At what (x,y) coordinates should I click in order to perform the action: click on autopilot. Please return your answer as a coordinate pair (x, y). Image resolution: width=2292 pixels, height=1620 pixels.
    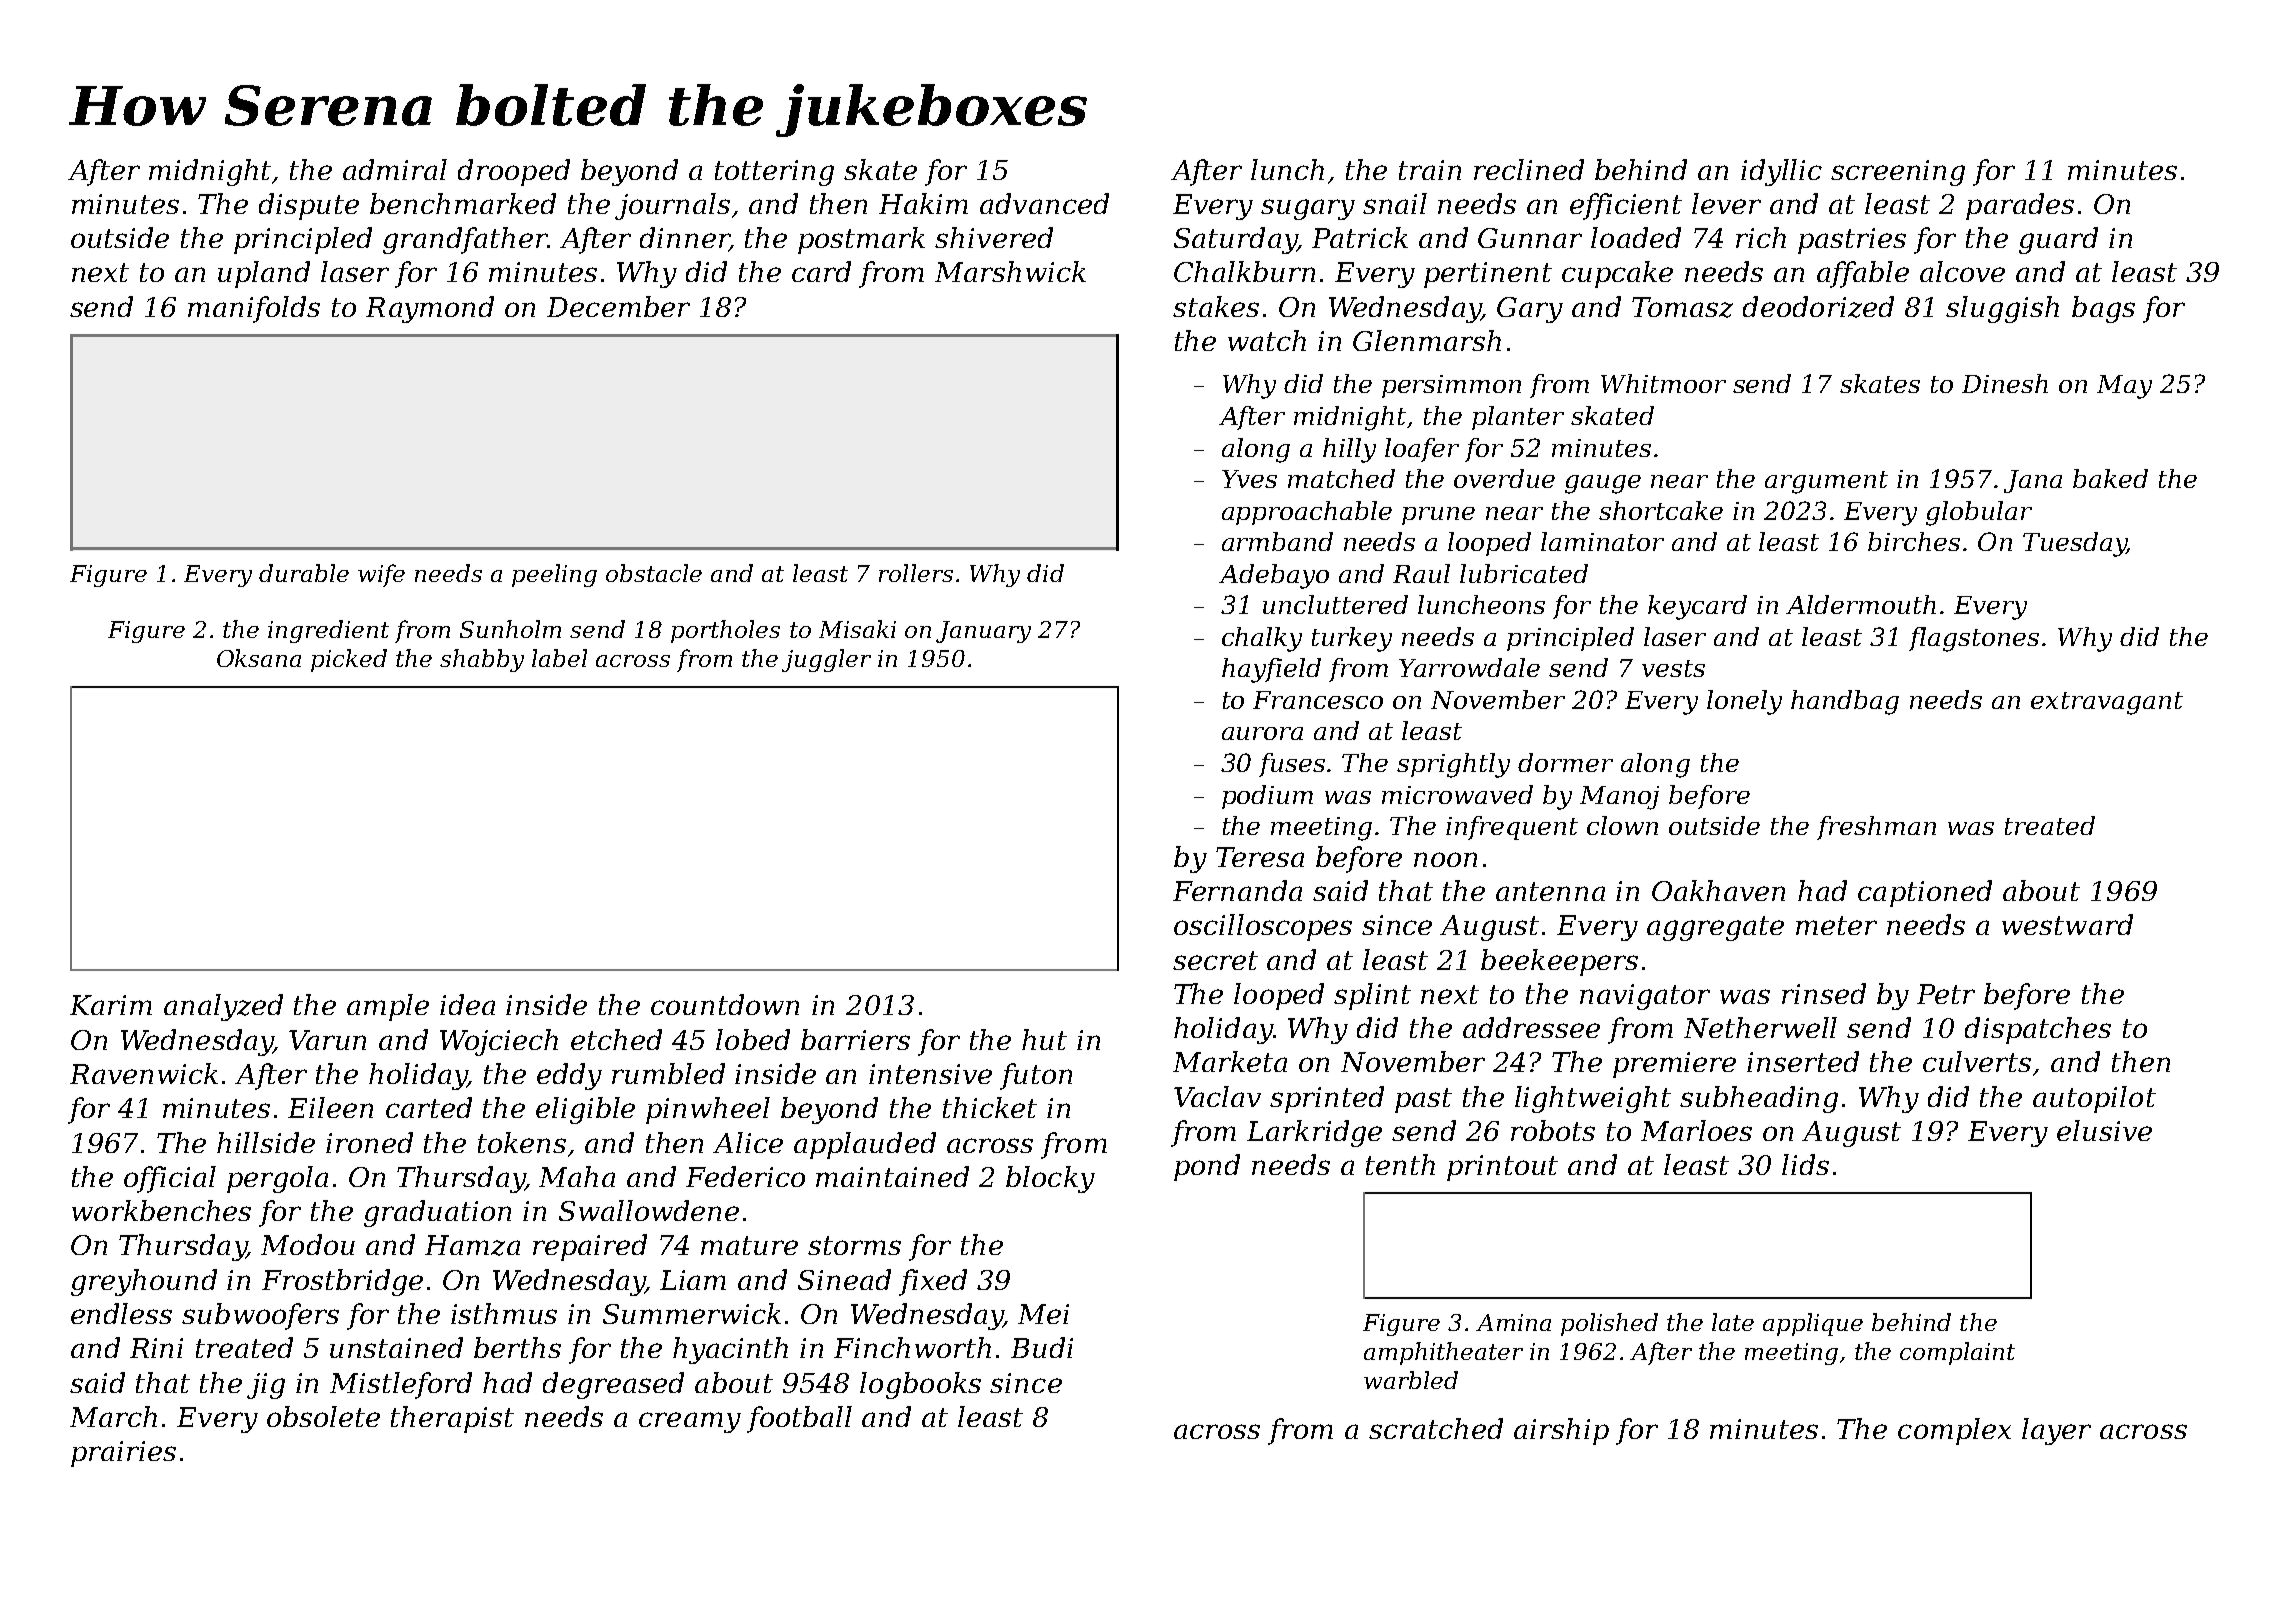
    Looking at the image, I should click on (2094, 1099).
